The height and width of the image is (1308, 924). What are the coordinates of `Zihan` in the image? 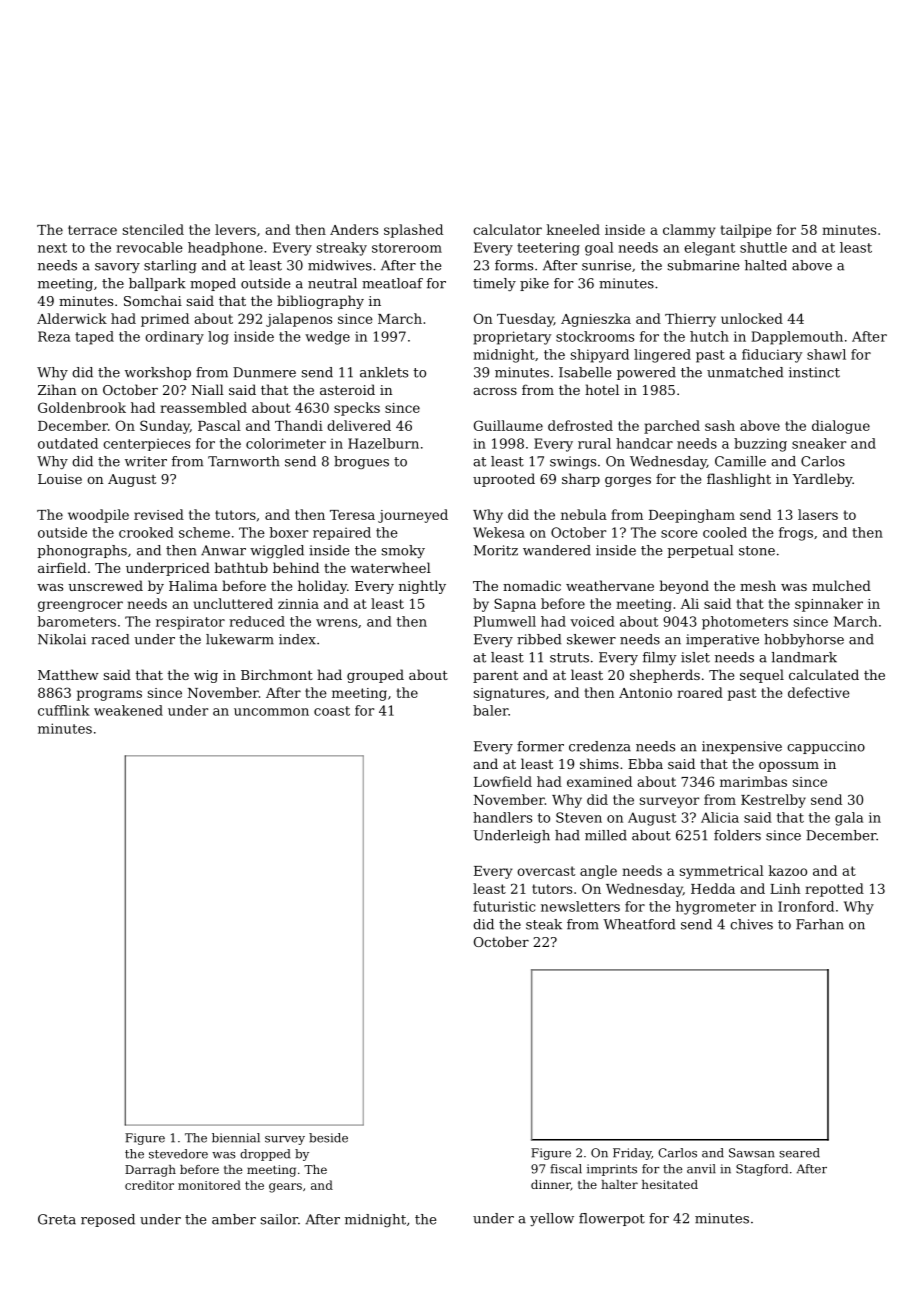 It's located at (57, 389).
